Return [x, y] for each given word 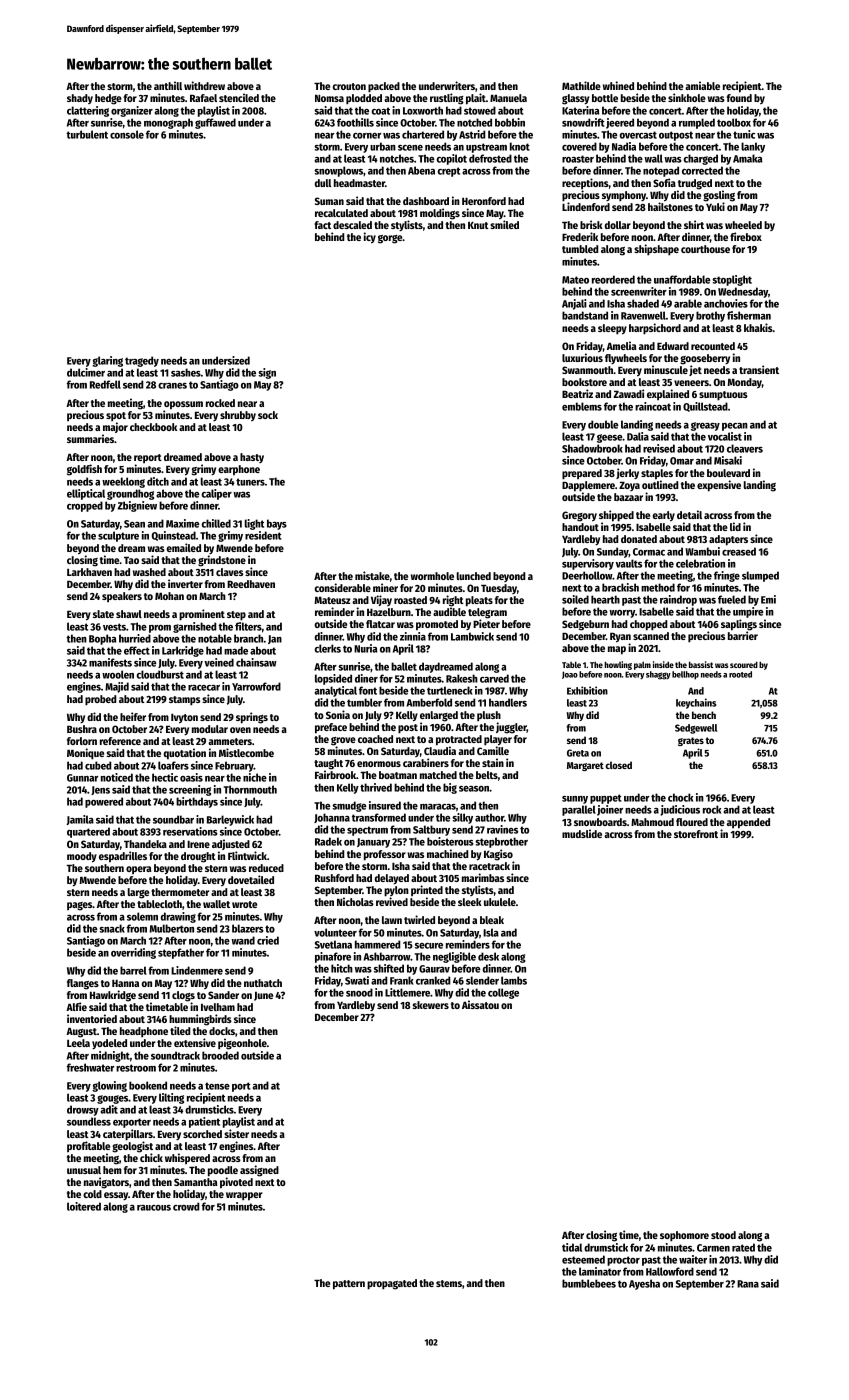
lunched [474, 576]
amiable [702, 85]
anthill [168, 85]
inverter [185, 583]
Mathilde [581, 85]
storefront [696, 834]
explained [668, 394]
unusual [84, 1170]
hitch [342, 968]
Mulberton [172, 928]
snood [359, 992]
